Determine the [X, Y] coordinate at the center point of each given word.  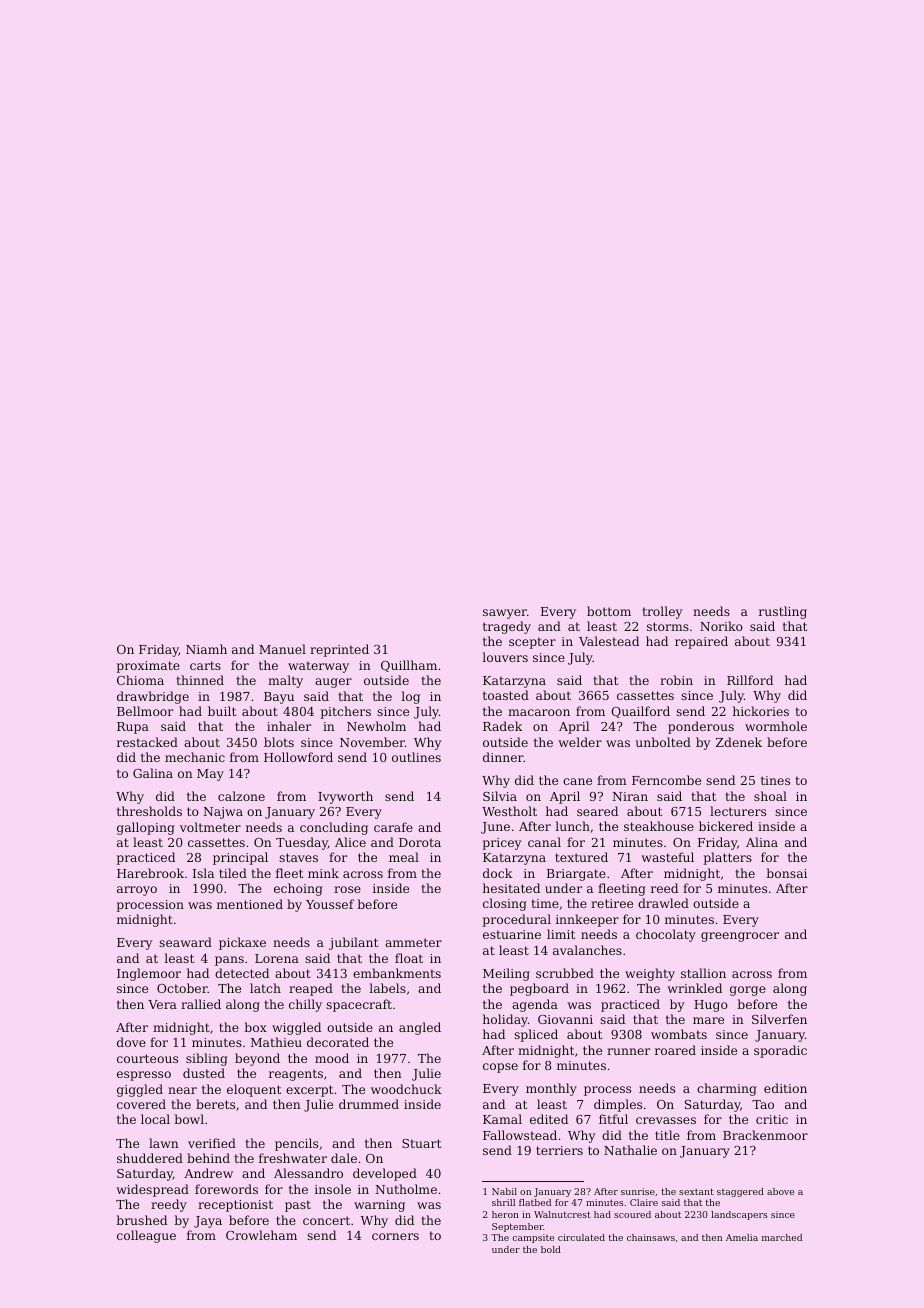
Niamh [206, 649]
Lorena [277, 958]
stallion [703, 973]
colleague [146, 1236]
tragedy [507, 627]
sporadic [780, 1051]
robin [676, 680]
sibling [207, 1059]
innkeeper [587, 920]
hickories [761, 711]
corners [395, 1236]
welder [580, 742]
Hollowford [298, 757]
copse [500, 1068]
